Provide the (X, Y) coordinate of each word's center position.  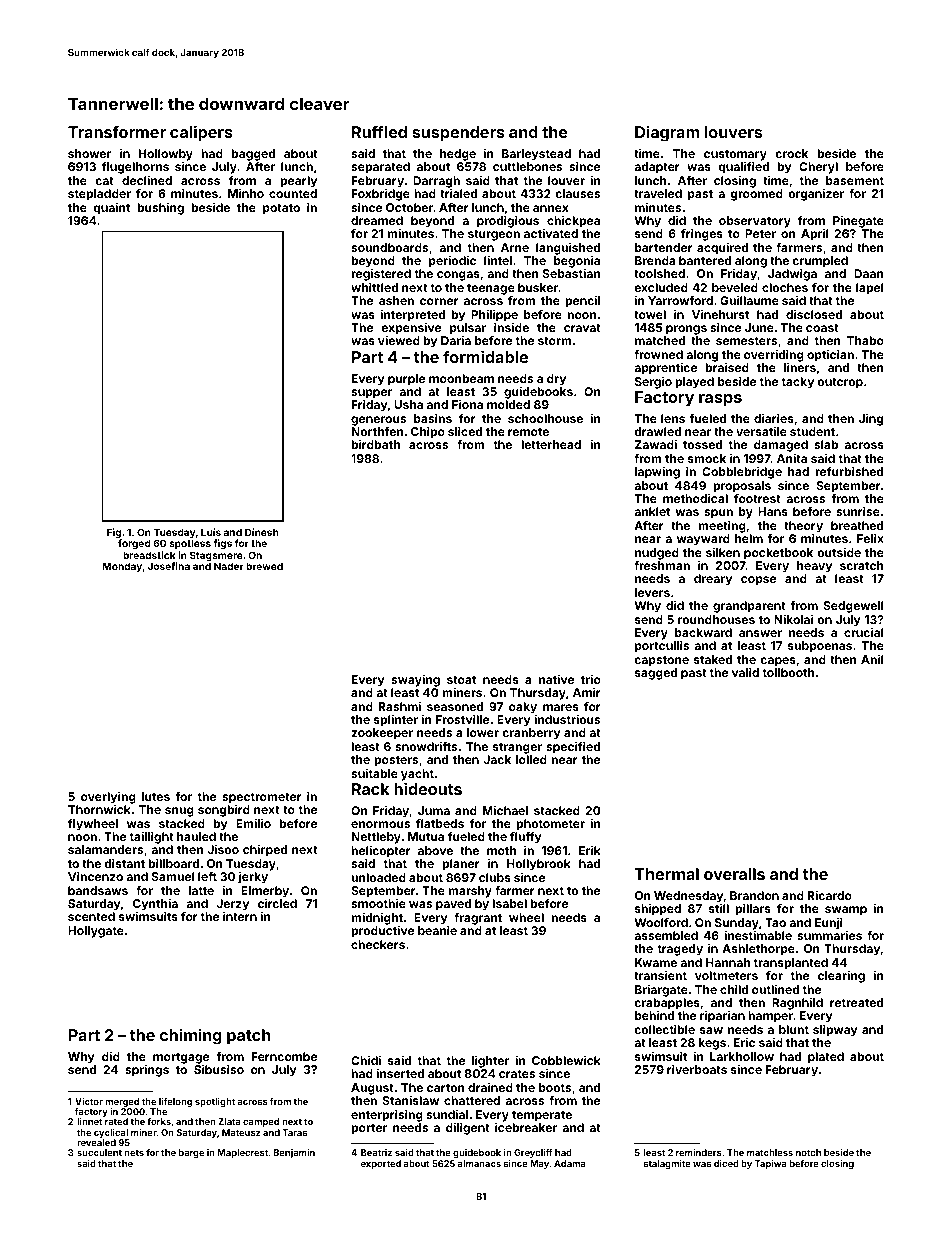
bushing (160, 209)
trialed (458, 193)
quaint (111, 209)
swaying (415, 681)
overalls (734, 874)
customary (735, 155)
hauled (196, 836)
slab (826, 444)
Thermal (667, 874)
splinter (396, 721)
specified (573, 748)
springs (147, 1071)
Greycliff (533, 1153)
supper (371, 394)
